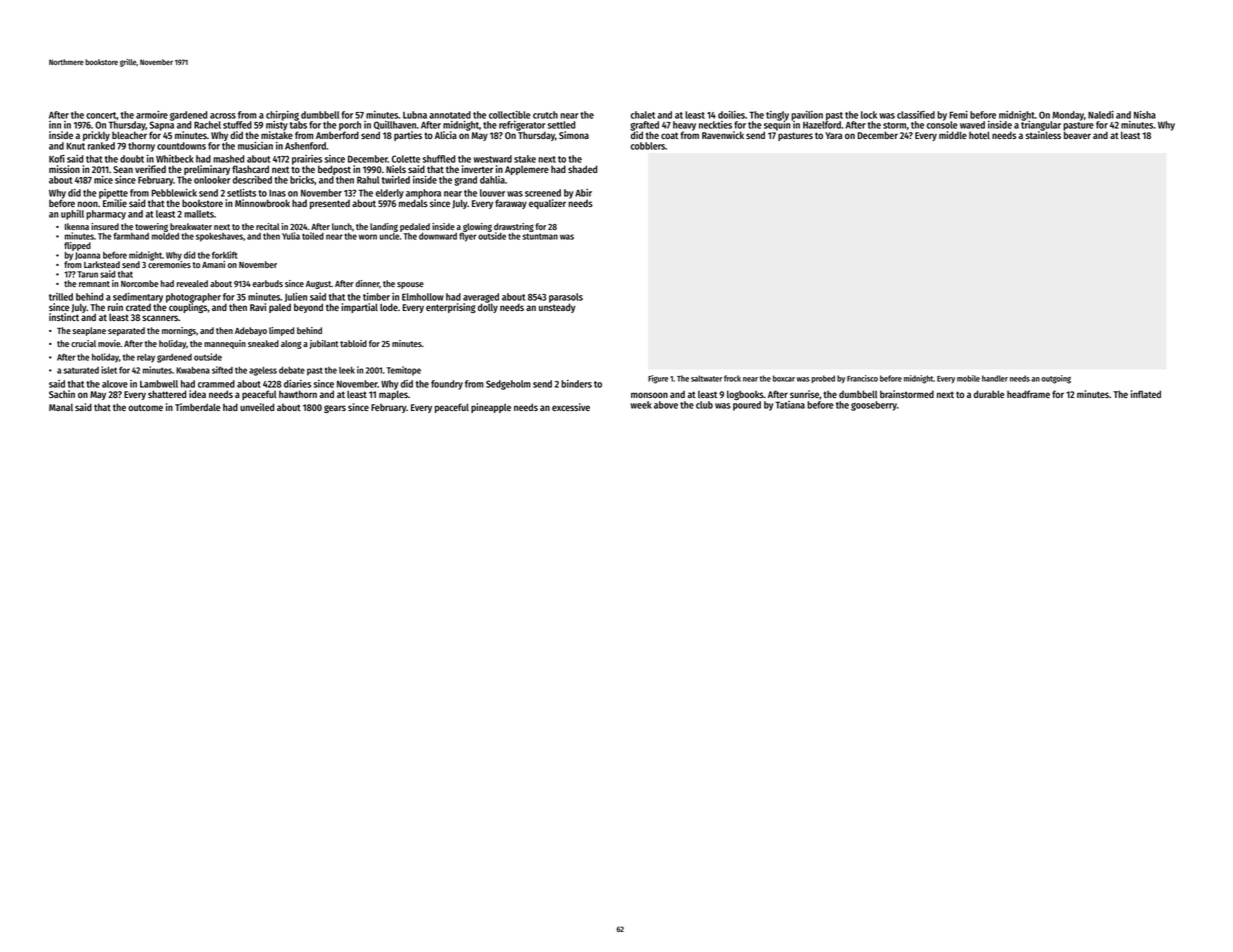  Describe the element at coordinates (1056, 379) in the screenshot. I see `outgoing` at that location.
